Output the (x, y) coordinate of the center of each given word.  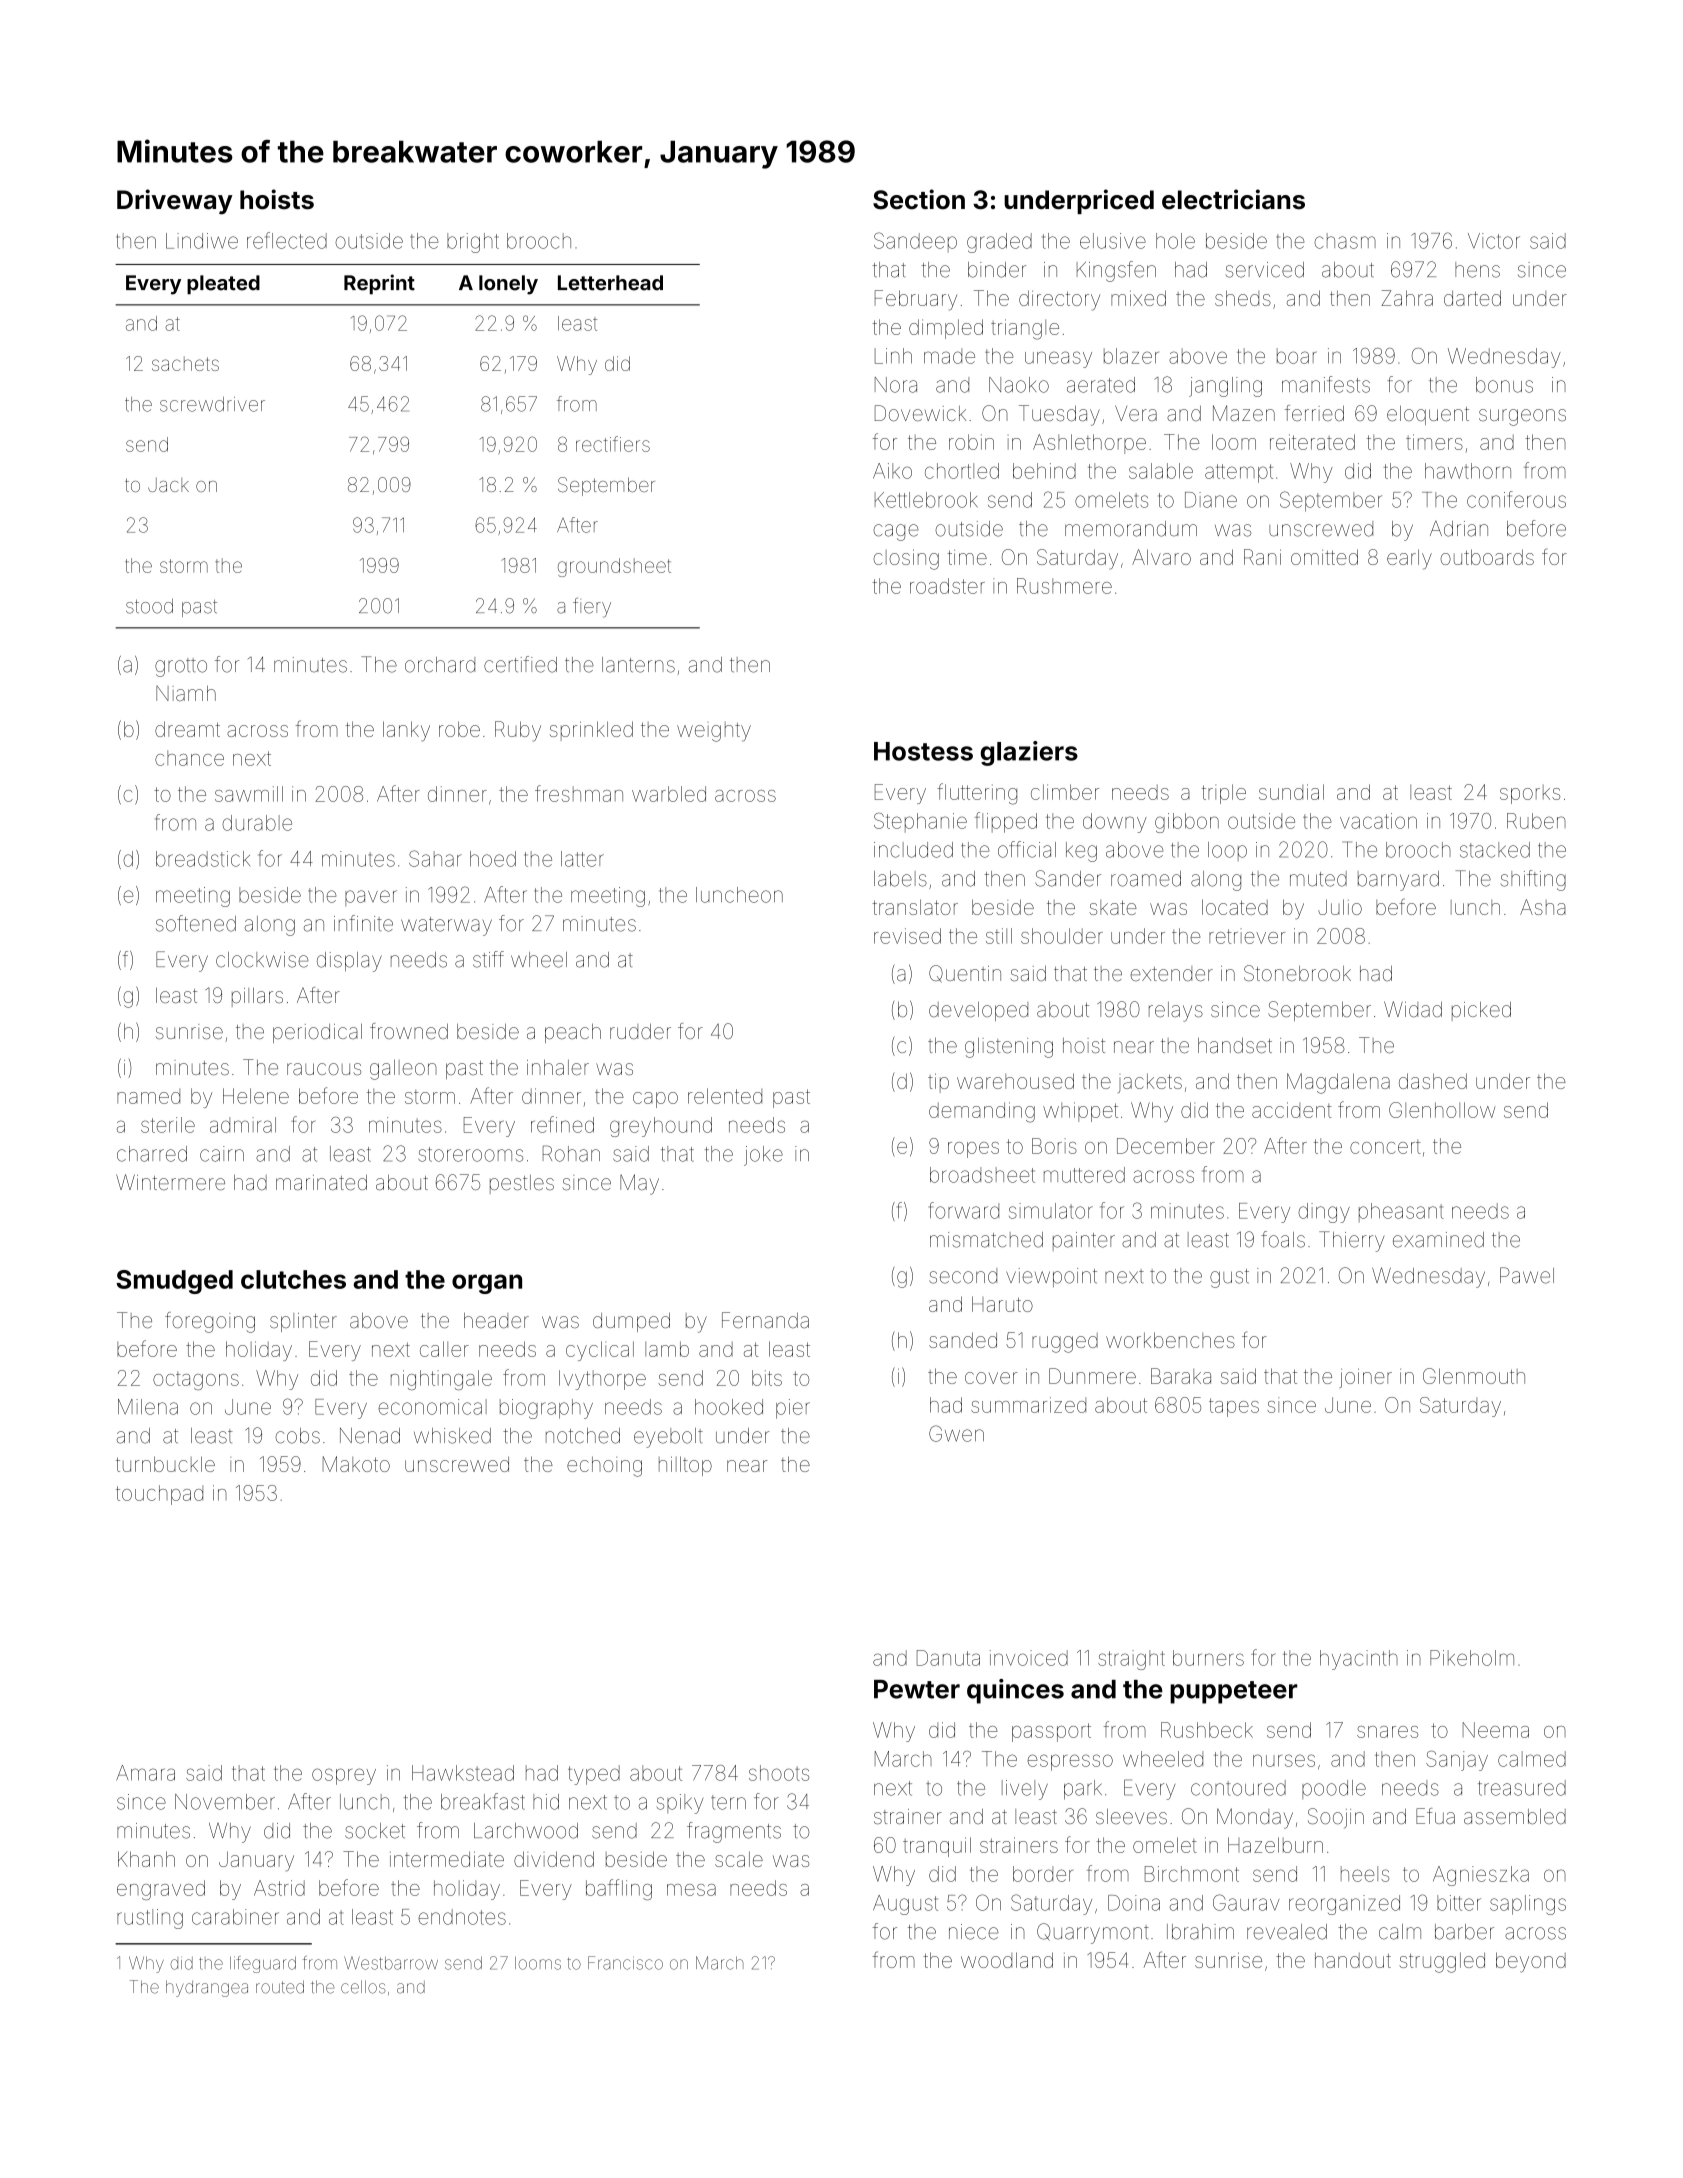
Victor (1494, 241)
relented (725, 1096)
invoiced (1029, 1658)
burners (1208, 1658)
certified (520, 664)
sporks (1530, 794)
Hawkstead (463, 1773)
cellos (363, 1987)
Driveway (175, 202)
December (1166, 1146)
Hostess (923, 751)
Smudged (174, 1282)
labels (900, 879)
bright (473, 243)
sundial (1291, 792)
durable (257, 823)
